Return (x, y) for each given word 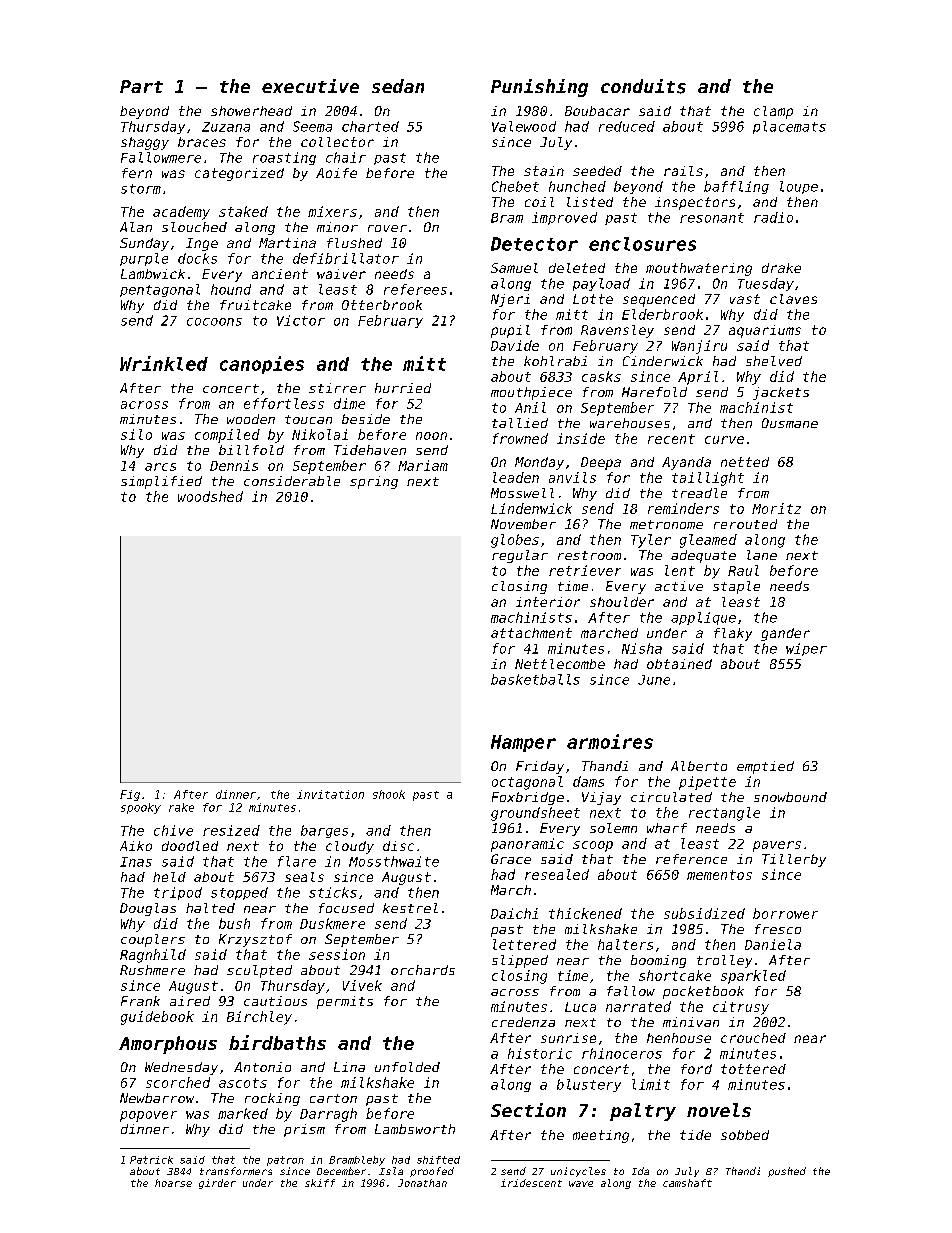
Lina (349, 1067)
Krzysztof (255, 940)
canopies (262, 365)
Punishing (539, 88)
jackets (781, 393)
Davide (515, 345)
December (341, 1171)
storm (141, 189)
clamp (773, 112)
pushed (787, 1172)
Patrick (151, 1160)
